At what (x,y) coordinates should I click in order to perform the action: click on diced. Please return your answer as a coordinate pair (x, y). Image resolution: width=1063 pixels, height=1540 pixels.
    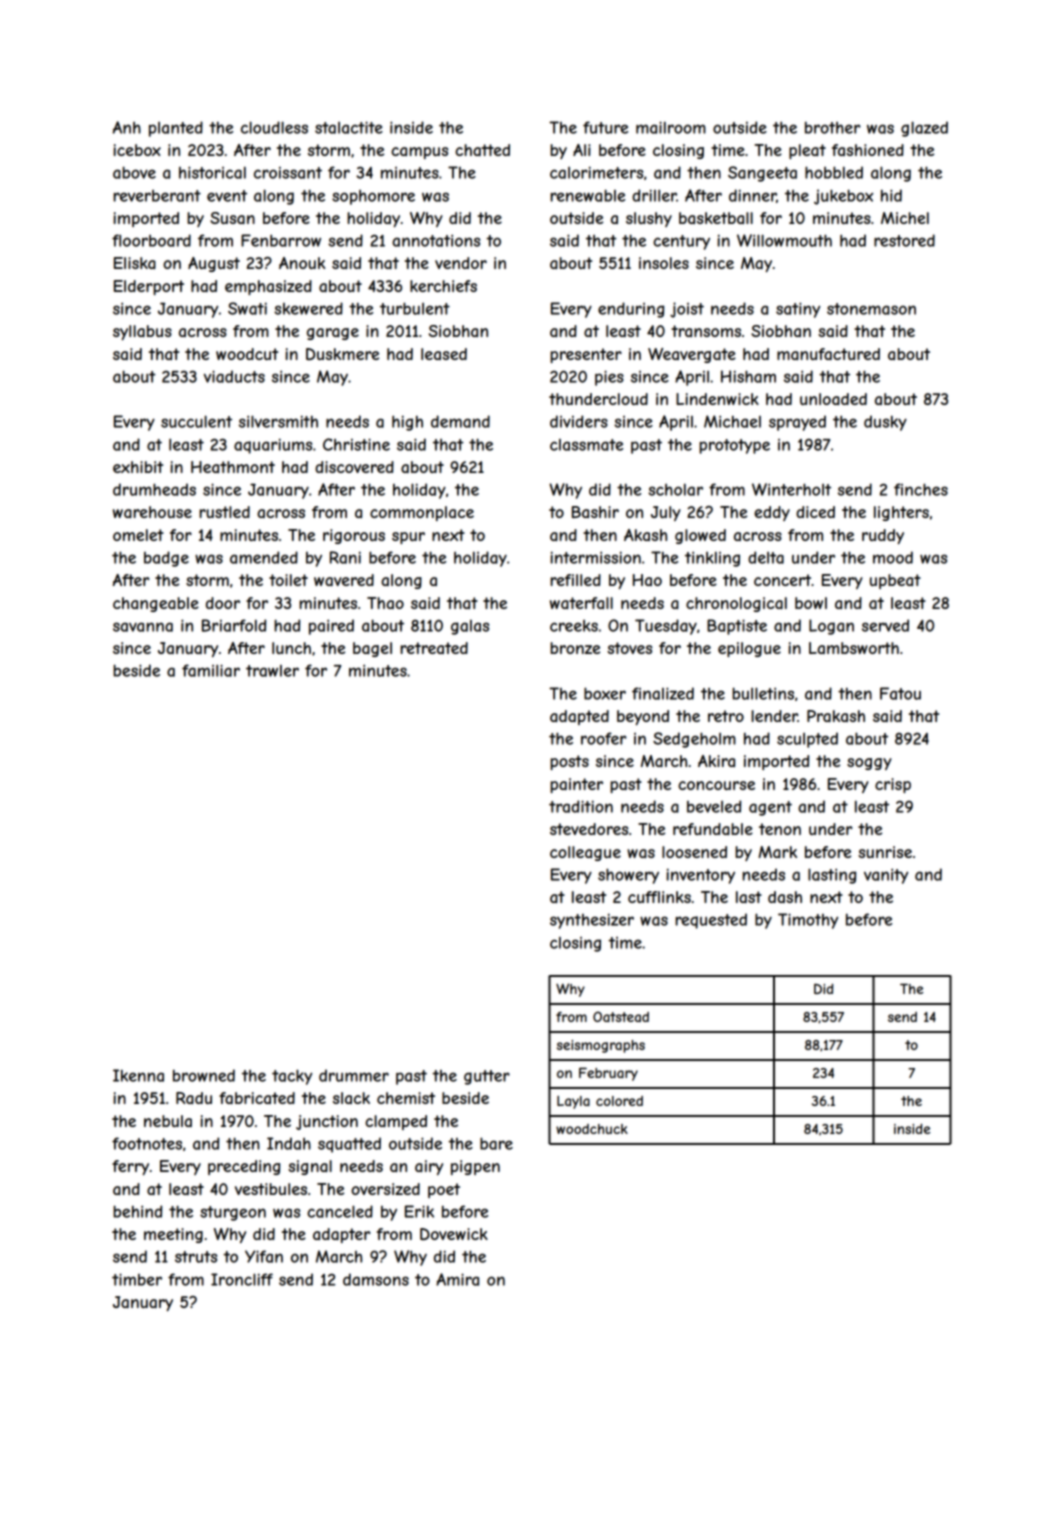
    Looking at the image, I should click on (815, 512).
